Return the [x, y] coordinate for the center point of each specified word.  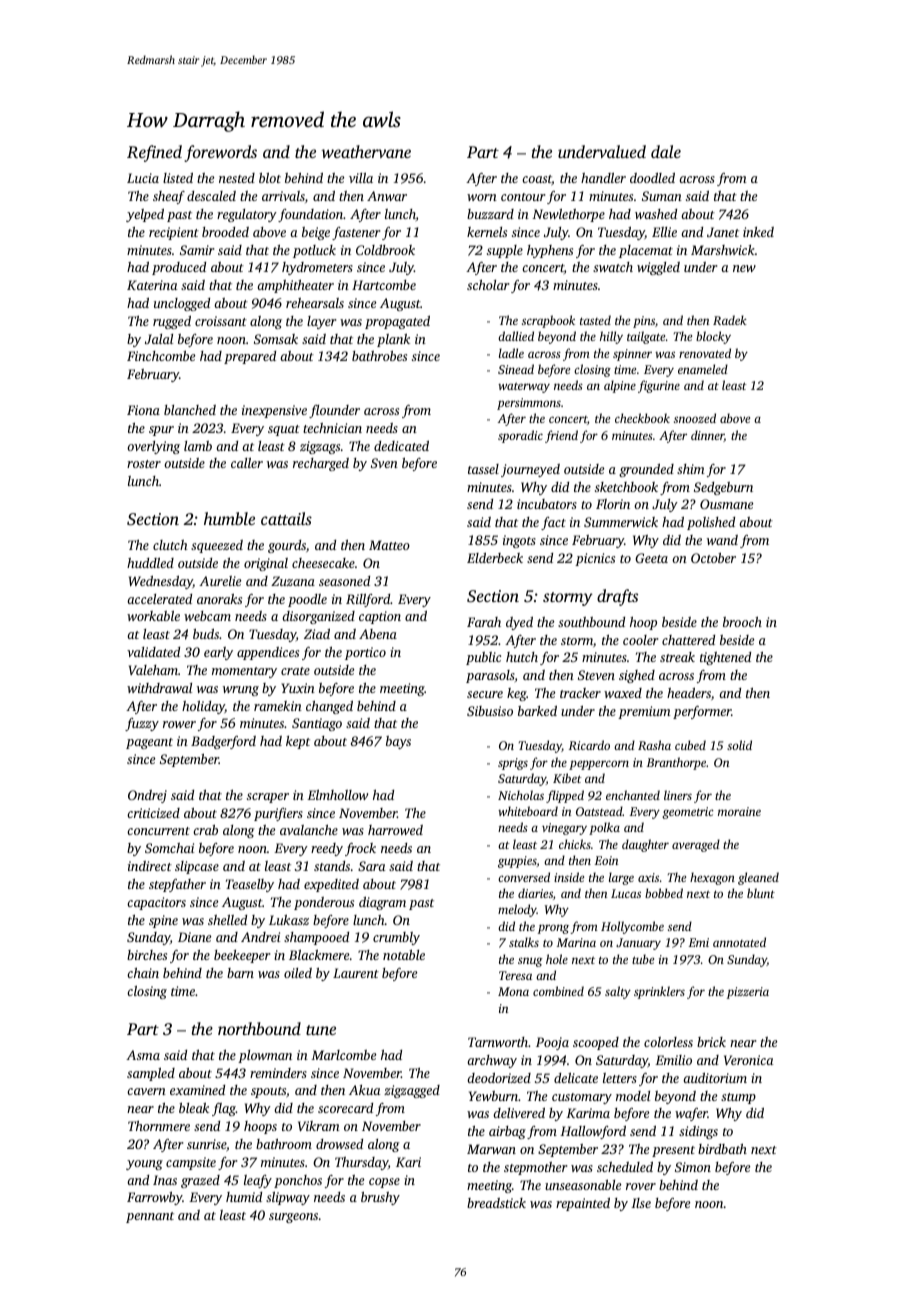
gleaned [758, 878]
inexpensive [274, 411]
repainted [583, 1204]
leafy [258, 1181]
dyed [519, 623]
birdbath [722, 1149]
